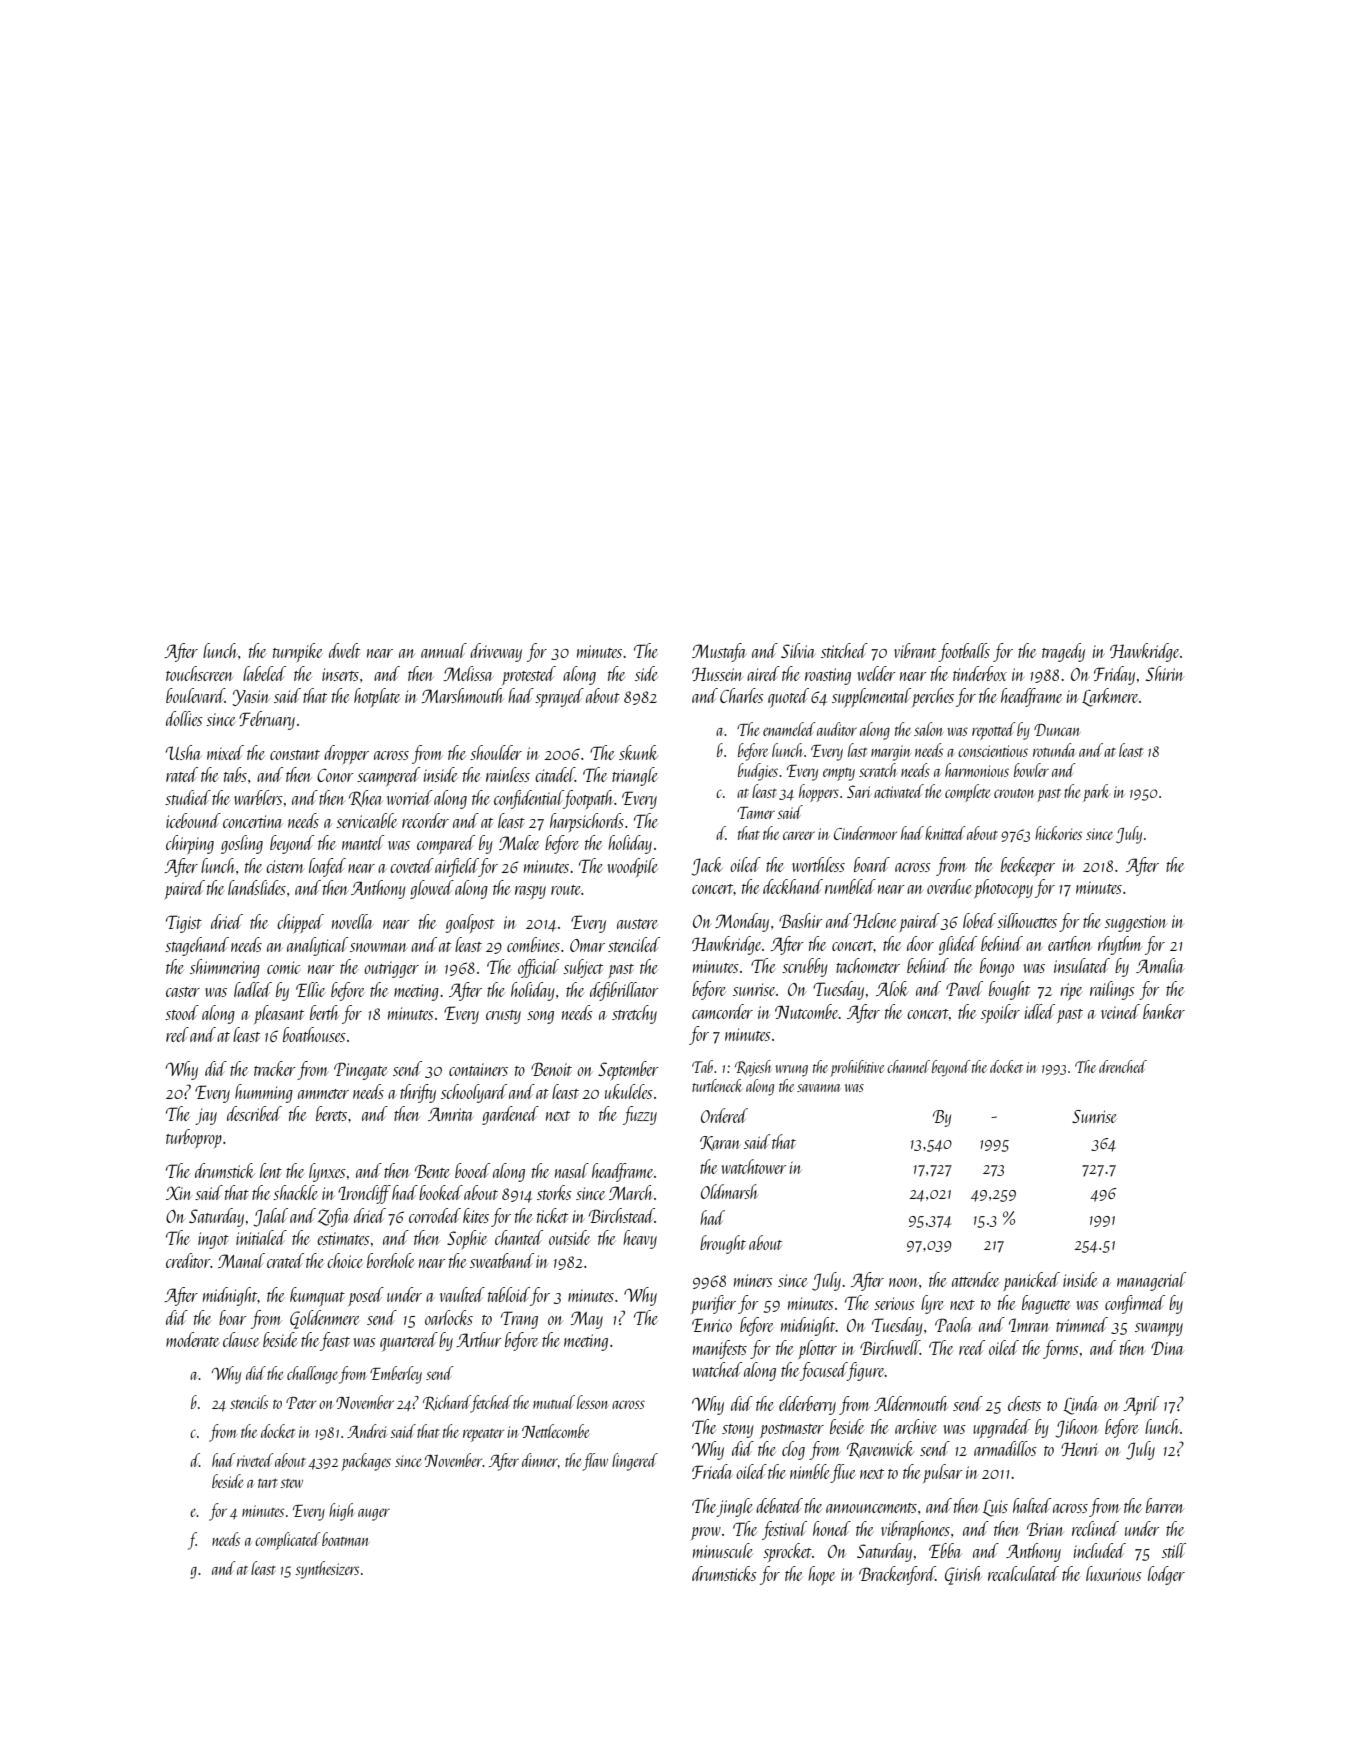 The width and height of the screenshot is (1350, 1747). I want to click on stencils, so click(249, 1402).
